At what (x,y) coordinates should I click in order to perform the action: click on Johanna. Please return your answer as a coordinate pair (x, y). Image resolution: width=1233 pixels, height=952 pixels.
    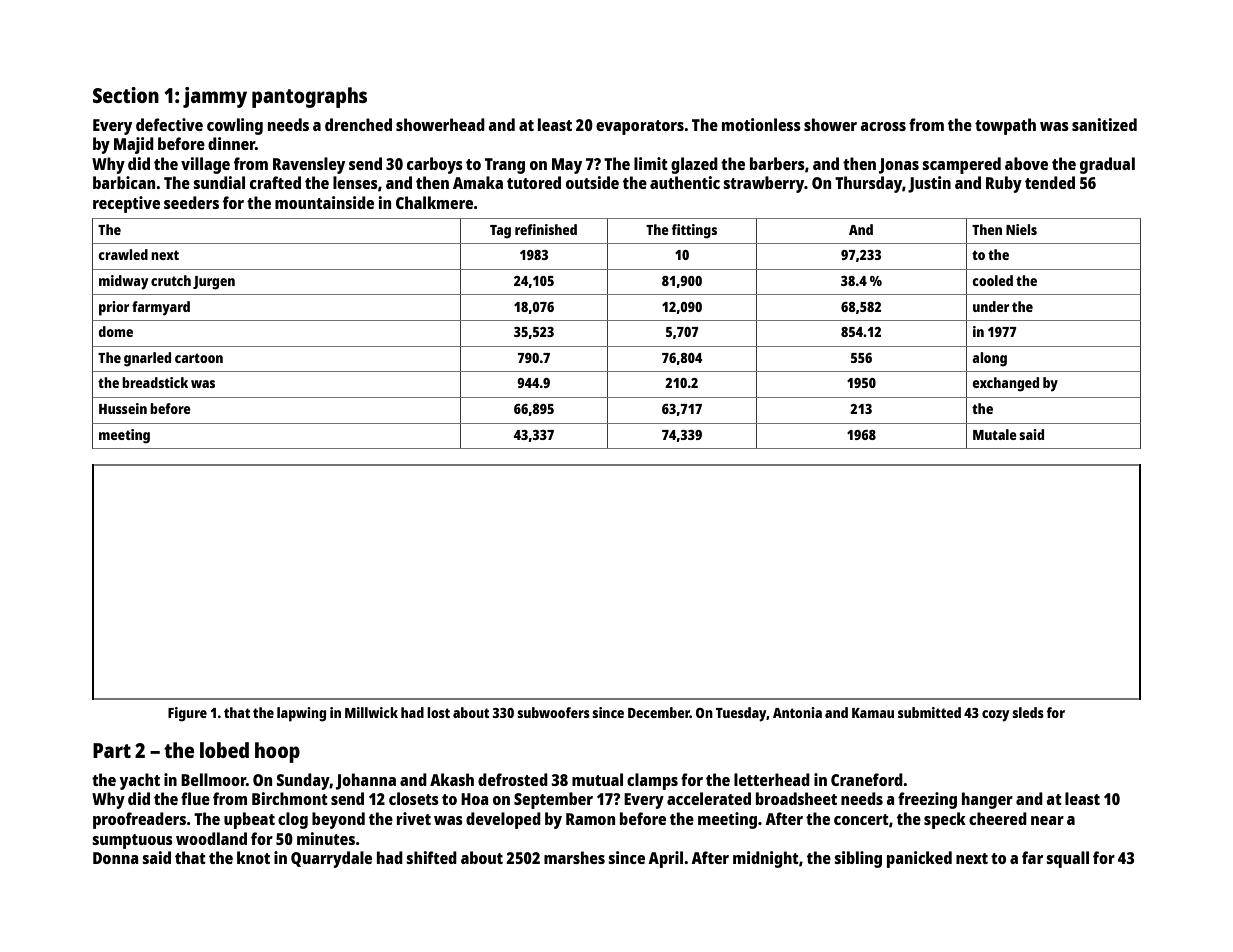
    Looking at the image, I should click on (366, 781).
